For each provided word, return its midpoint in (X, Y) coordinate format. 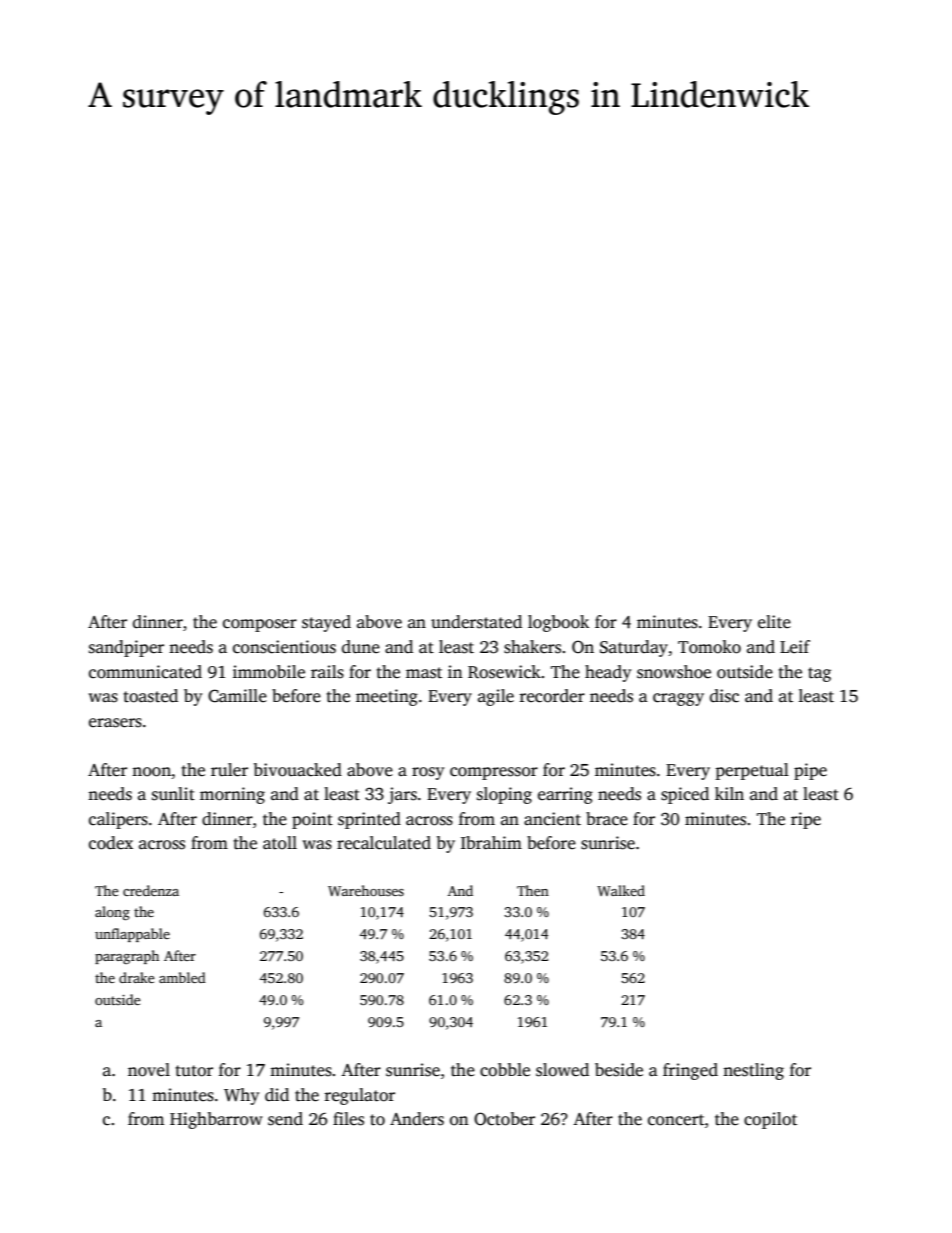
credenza (151, 890)
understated (476, 622)
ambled (182, 977)
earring (565, 795)
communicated (145, 672)
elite (774, 622)
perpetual (752, 771)
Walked (621, 890)
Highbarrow (216, 1120)
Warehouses (366, 890)
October (504, 1119)
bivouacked (298, 770)
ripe (806, 820)
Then (533, 890)
